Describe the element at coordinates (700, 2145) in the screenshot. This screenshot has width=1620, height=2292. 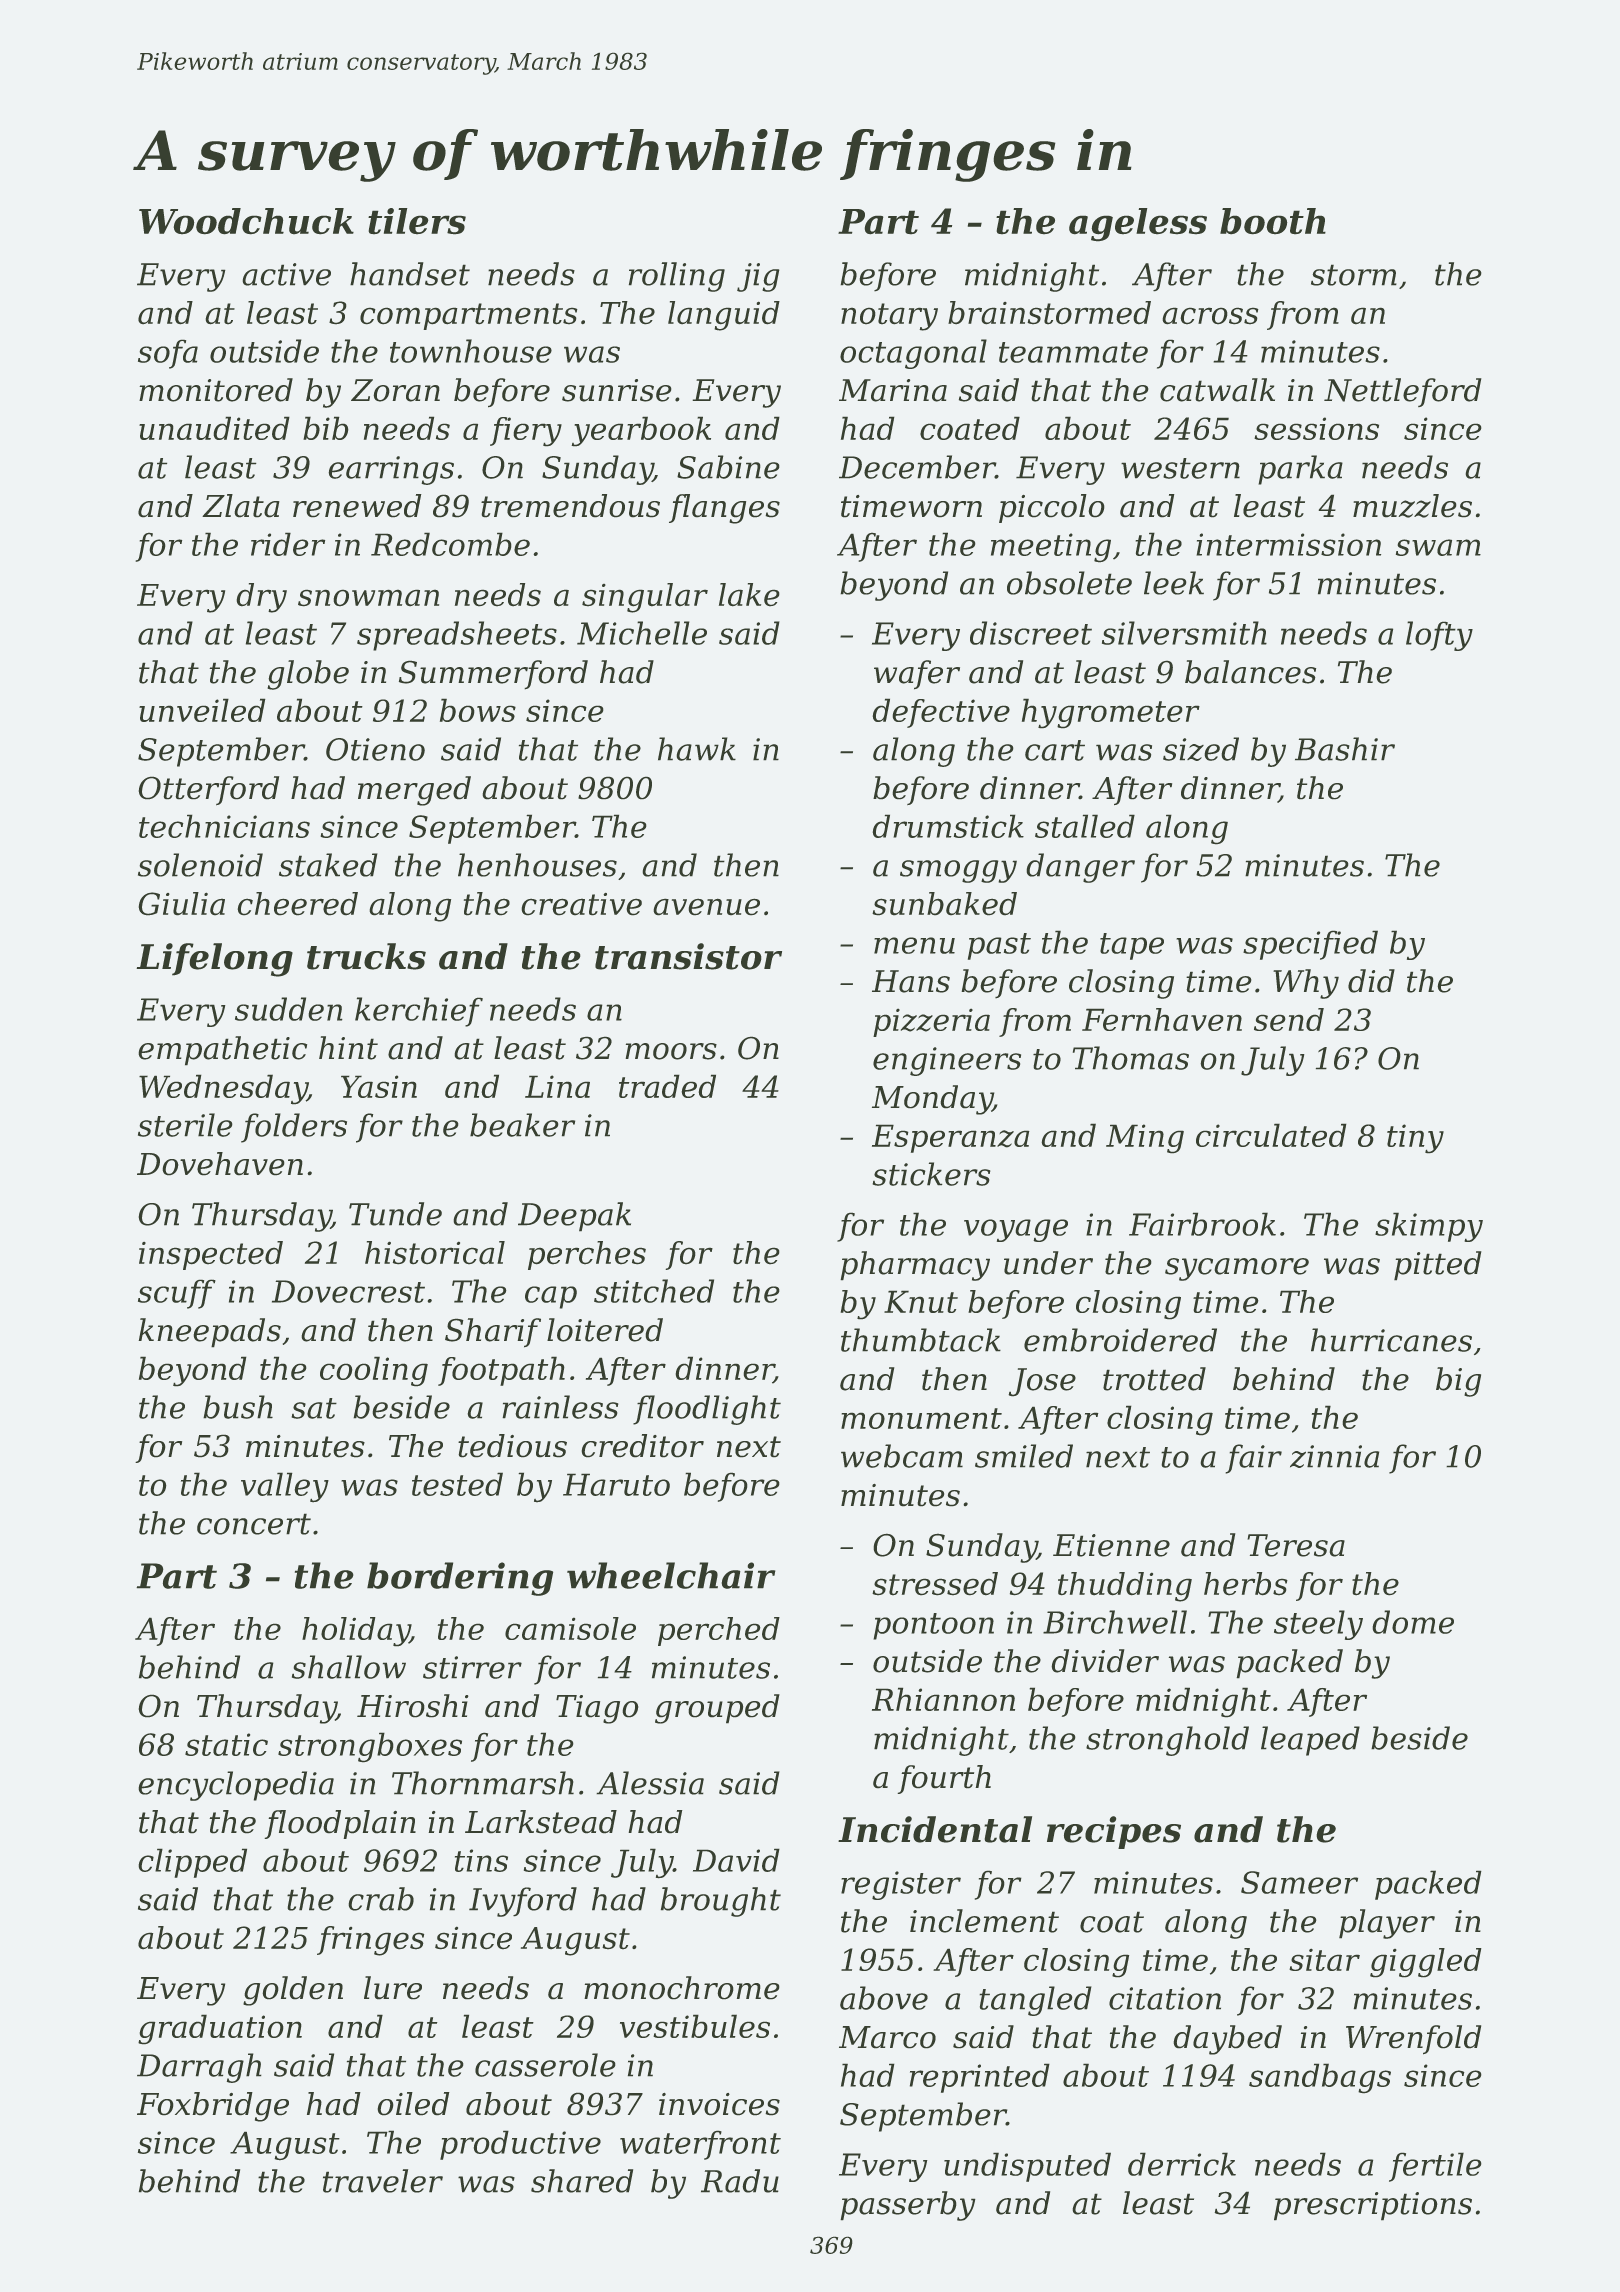
I see `waterfront` at that location.
